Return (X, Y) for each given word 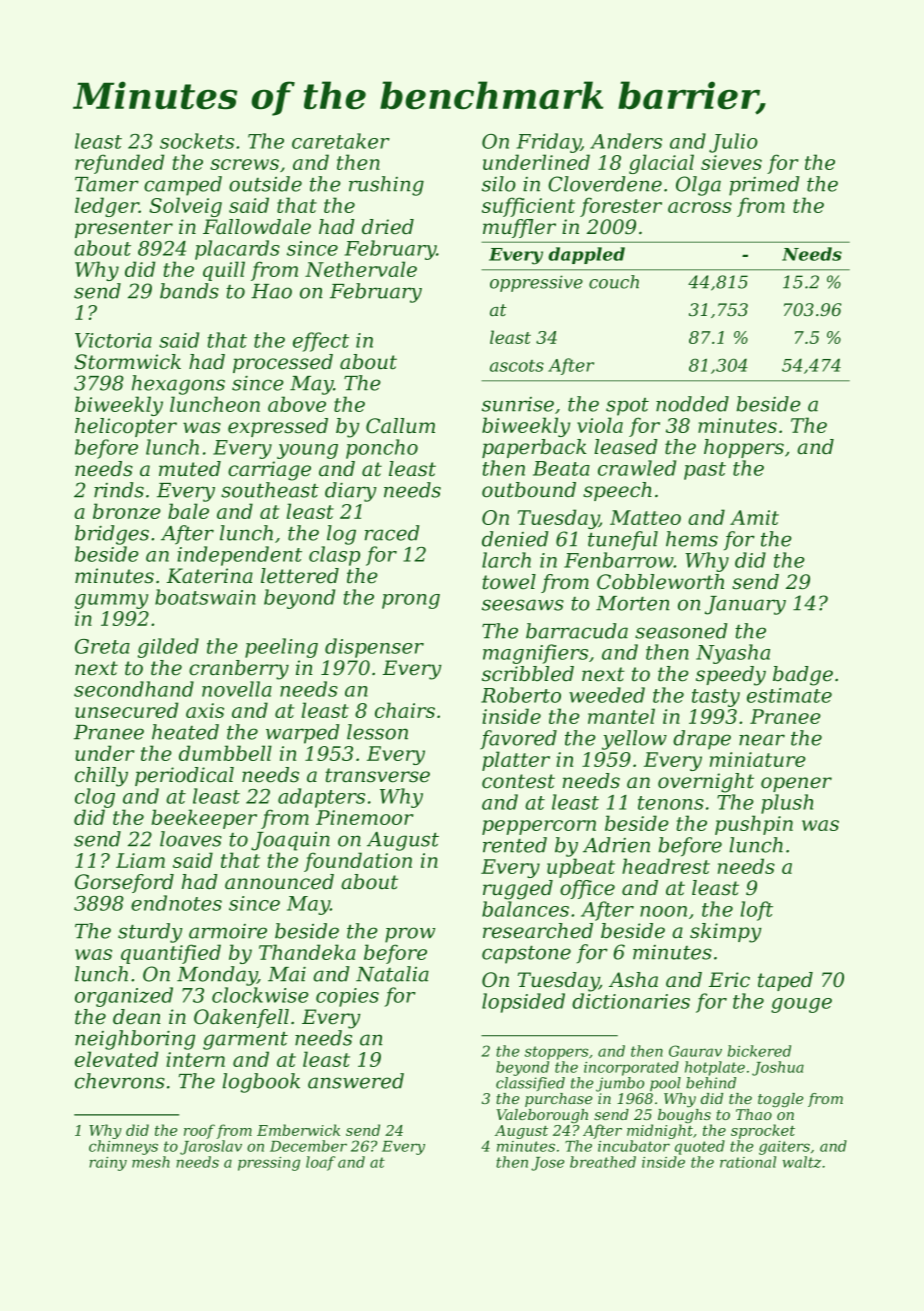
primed (764, 186)
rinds (119, 490)
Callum (400, 426)
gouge (801, 1005)
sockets (197, 141)
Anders (626, 141)
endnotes (176, 903)
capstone (526, 955)
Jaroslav (211, 1147)
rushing (386, 186)
